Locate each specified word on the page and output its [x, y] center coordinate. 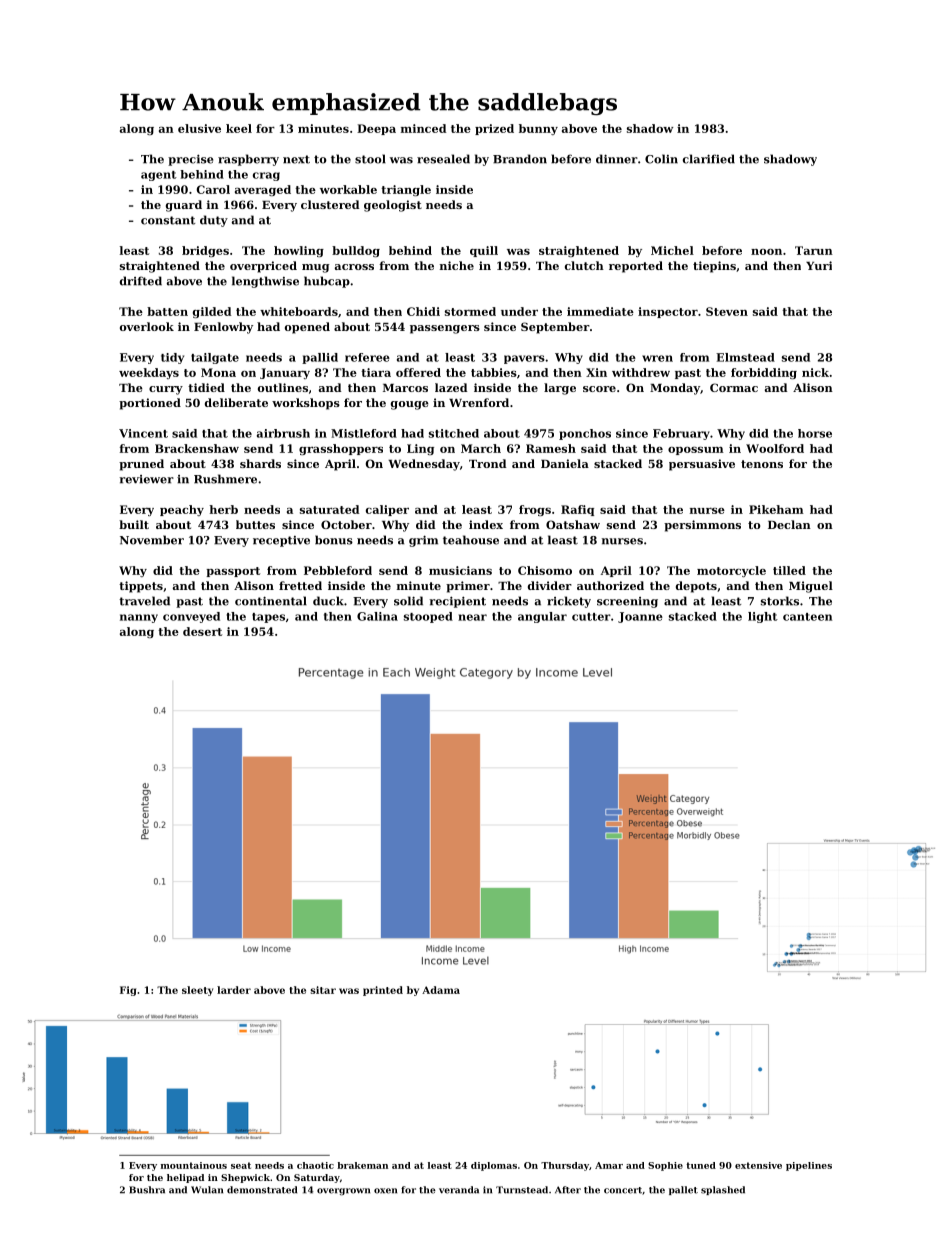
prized [494, 129]
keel [239, 128]
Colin [661, 159]
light [763, 617]
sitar [323, 990]
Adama [441, 990]
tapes [268, 618]
